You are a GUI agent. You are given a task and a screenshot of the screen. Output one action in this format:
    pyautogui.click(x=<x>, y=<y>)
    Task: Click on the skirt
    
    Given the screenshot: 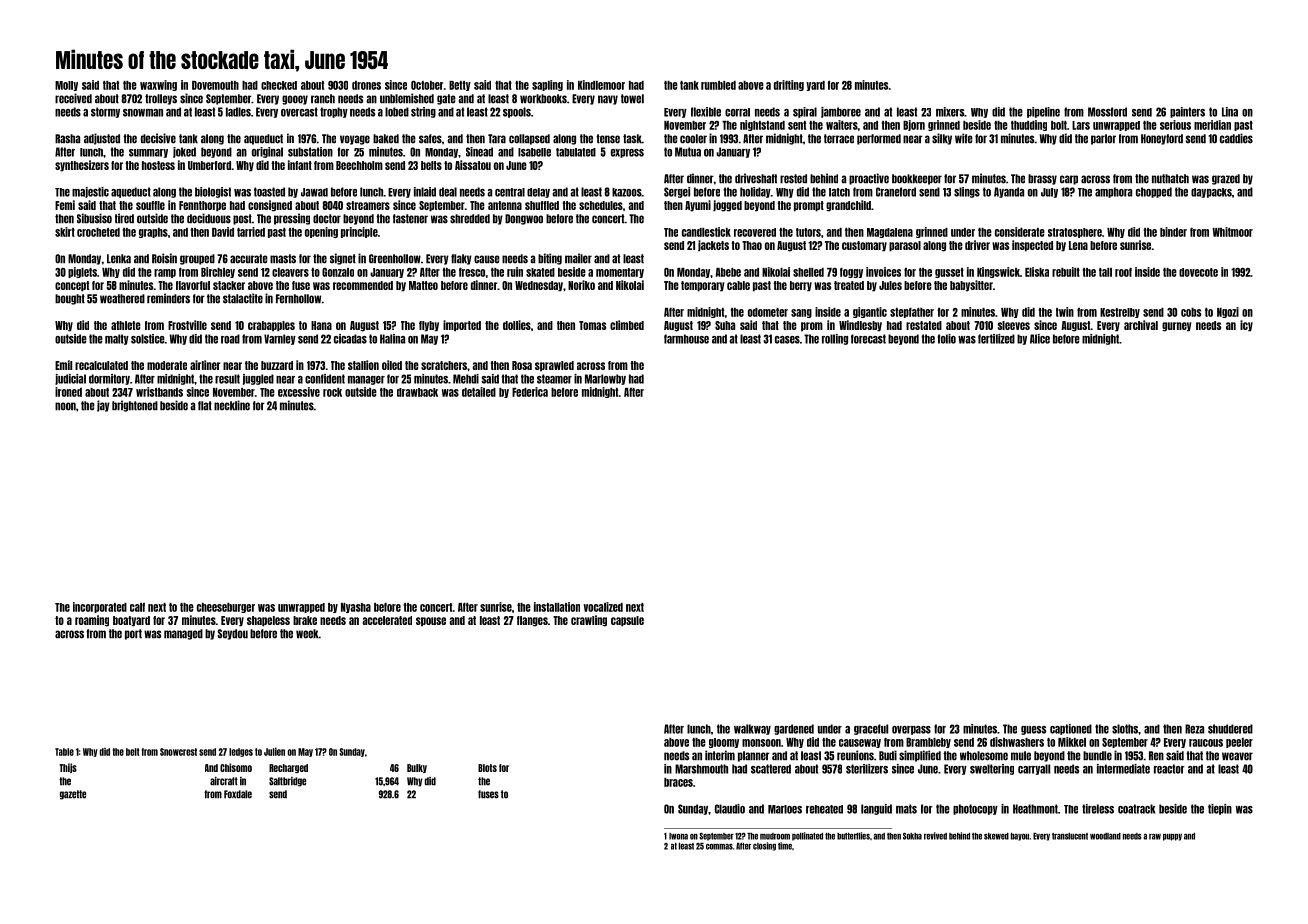 What is the action you would take?
    pyautogui.click(x=65, y=232)
